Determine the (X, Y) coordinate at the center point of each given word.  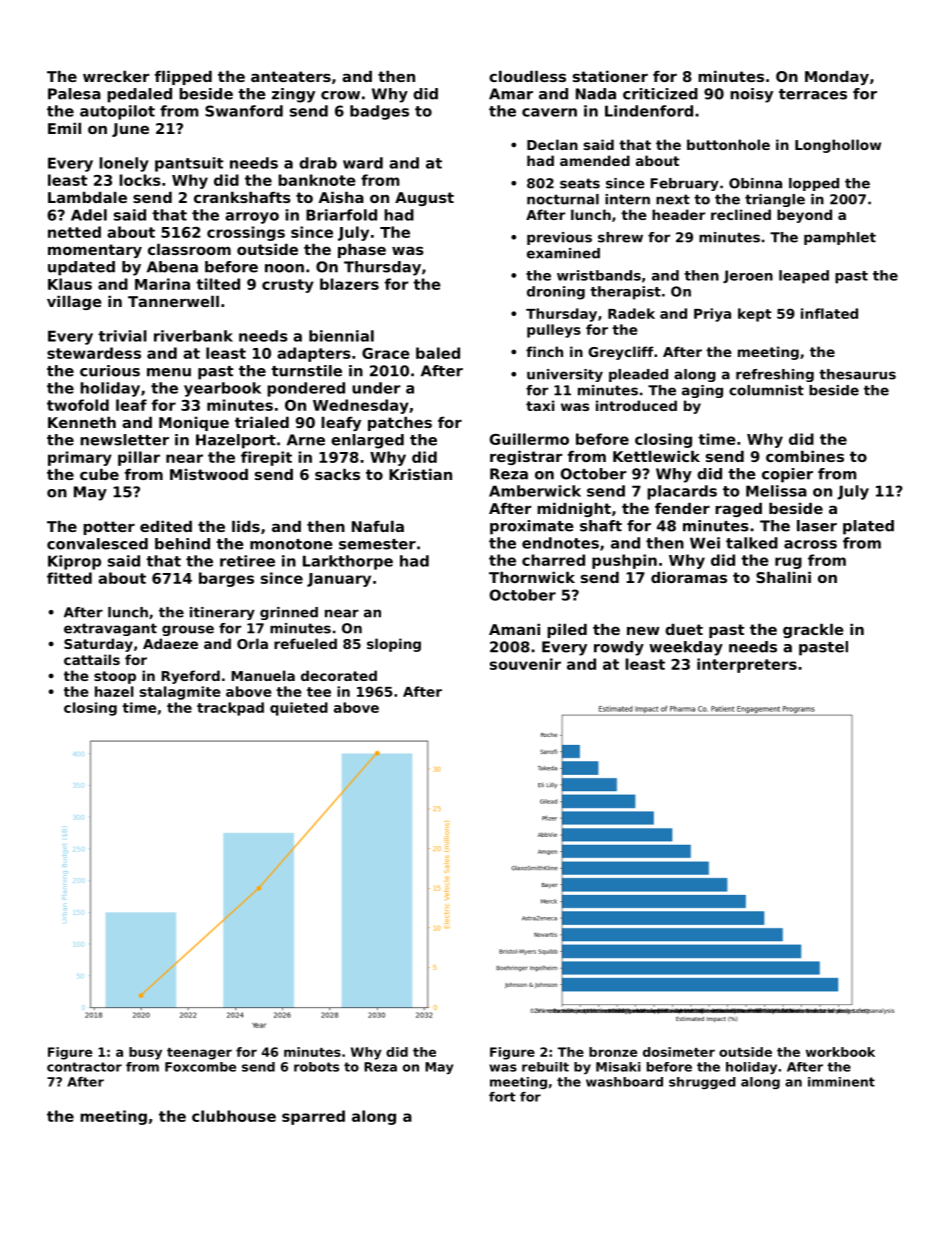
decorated (339, 675)
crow (340, 95)
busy (145, 1053)
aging (702, 391)
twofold (78, 405)
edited (166, 526)
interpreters (747, 665)
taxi (540, 405)
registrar (526, 458)
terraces (813, 94)
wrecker (116, 76)
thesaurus (857, 374)
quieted (299, 709)
